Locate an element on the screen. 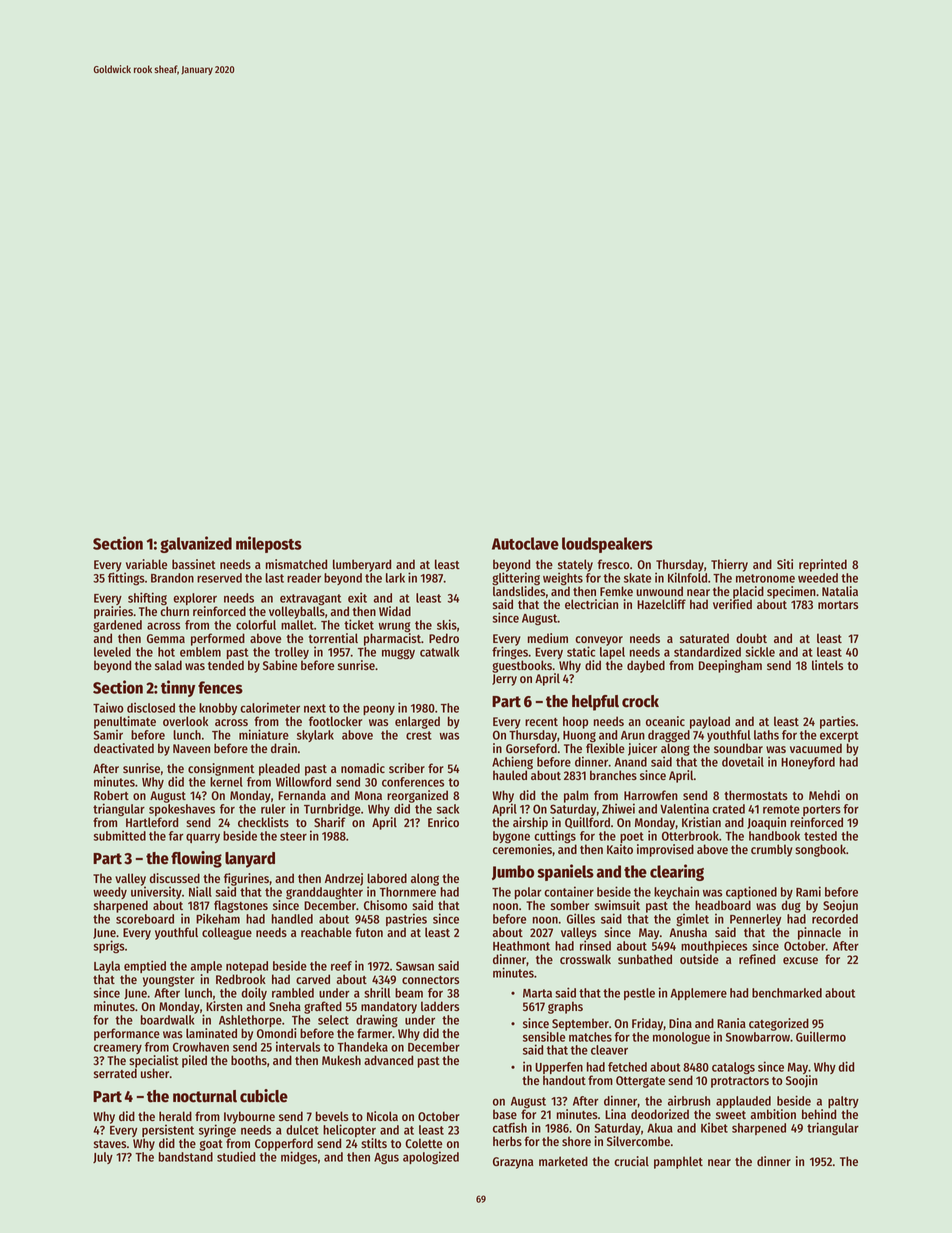 This screenshot has height=1233, width=952. somber is located at coordinates (570, 905).
